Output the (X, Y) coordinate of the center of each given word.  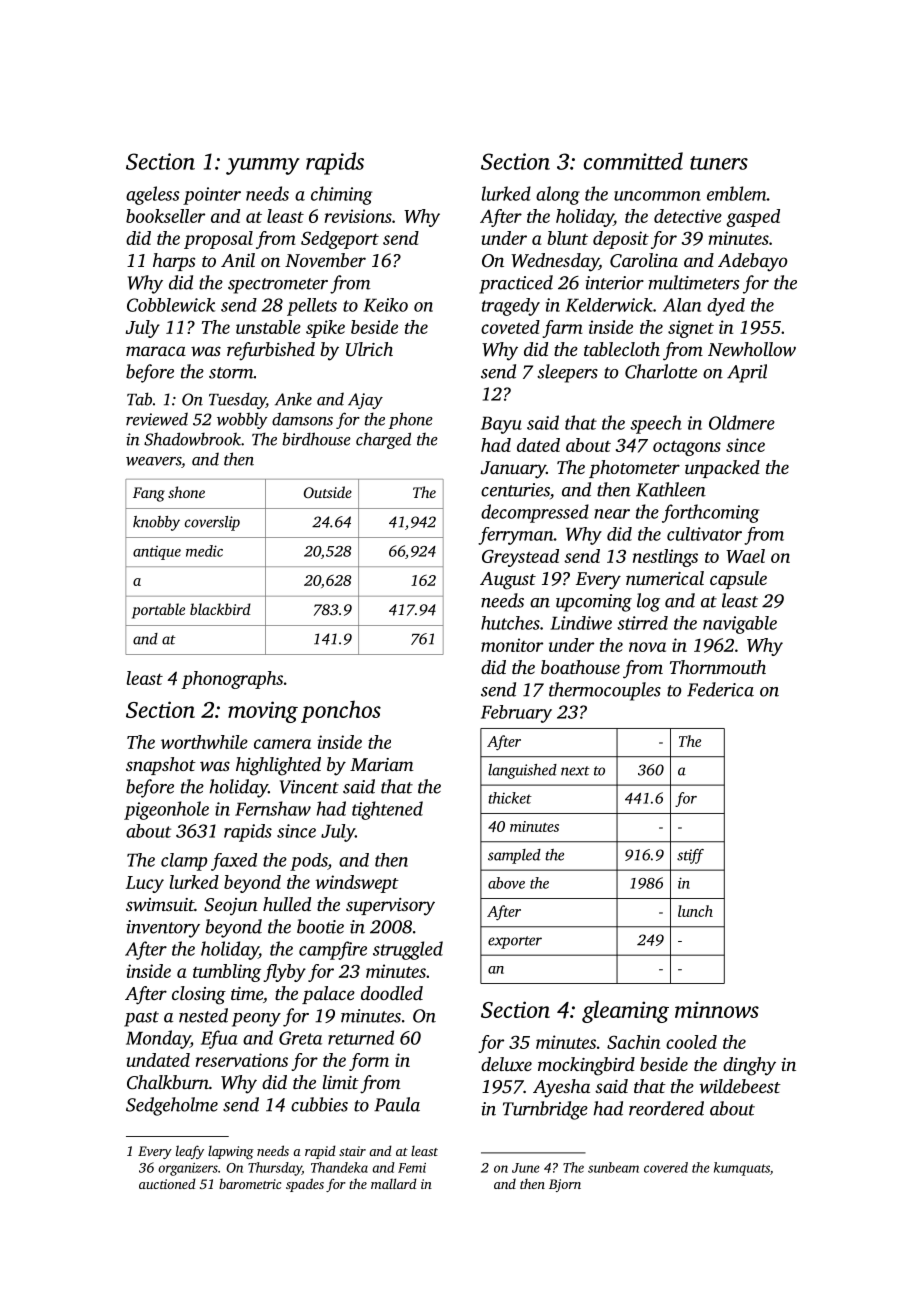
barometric (250, 1184)
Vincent (309, 787)
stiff (690, 856)
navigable (740, 625)
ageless (153, 195)
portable (158, 611)
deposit (621, 240)
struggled (408, 950)
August (508, 581)
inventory (163, 929)
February (516, 714)
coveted (510, 327)
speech (656, 424)
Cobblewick (171, 305)
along (558, 195)
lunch (695, 911)
